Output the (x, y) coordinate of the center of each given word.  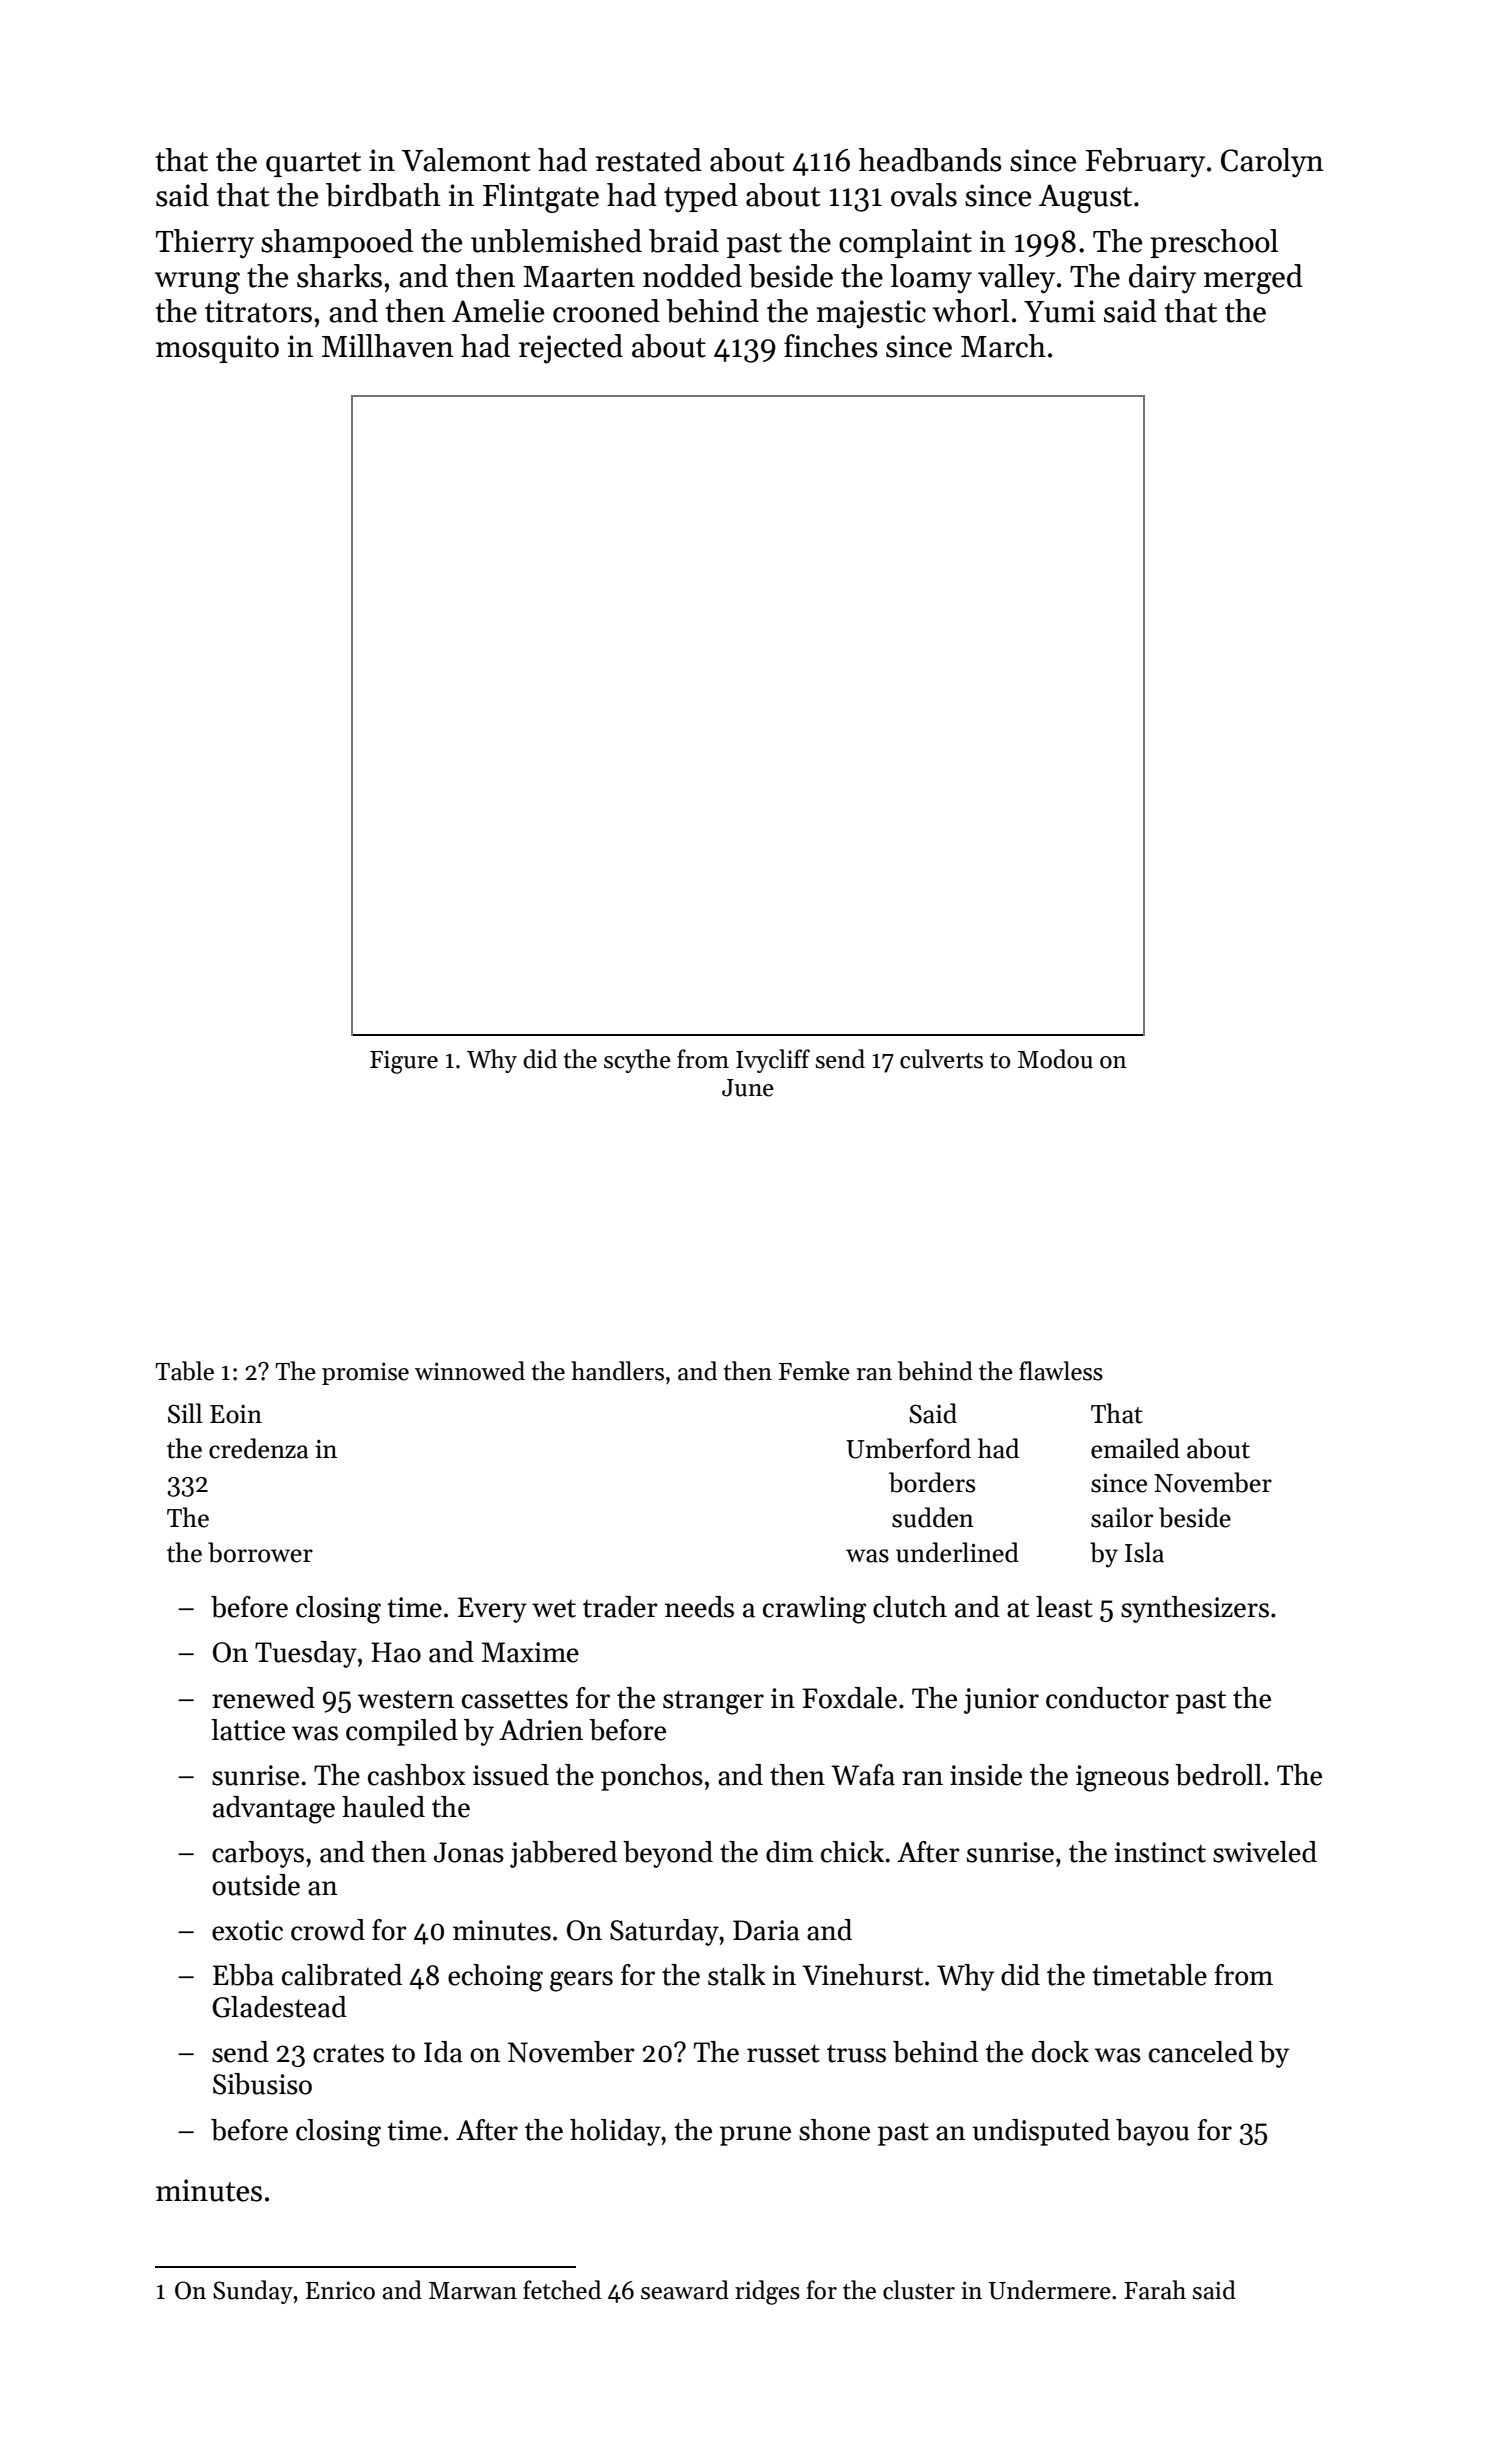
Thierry (205, 244)
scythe (637, 1061)
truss (856, 2054)
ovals (924, 195)
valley (1016, 279)
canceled (1201, 2052)
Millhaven (388, 346)
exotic (247, 1930)
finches (831, 346)
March (1003, 346)
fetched (562, 2290)
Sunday (253, 2292)
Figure (404, 1062)
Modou (1055, 1059)
